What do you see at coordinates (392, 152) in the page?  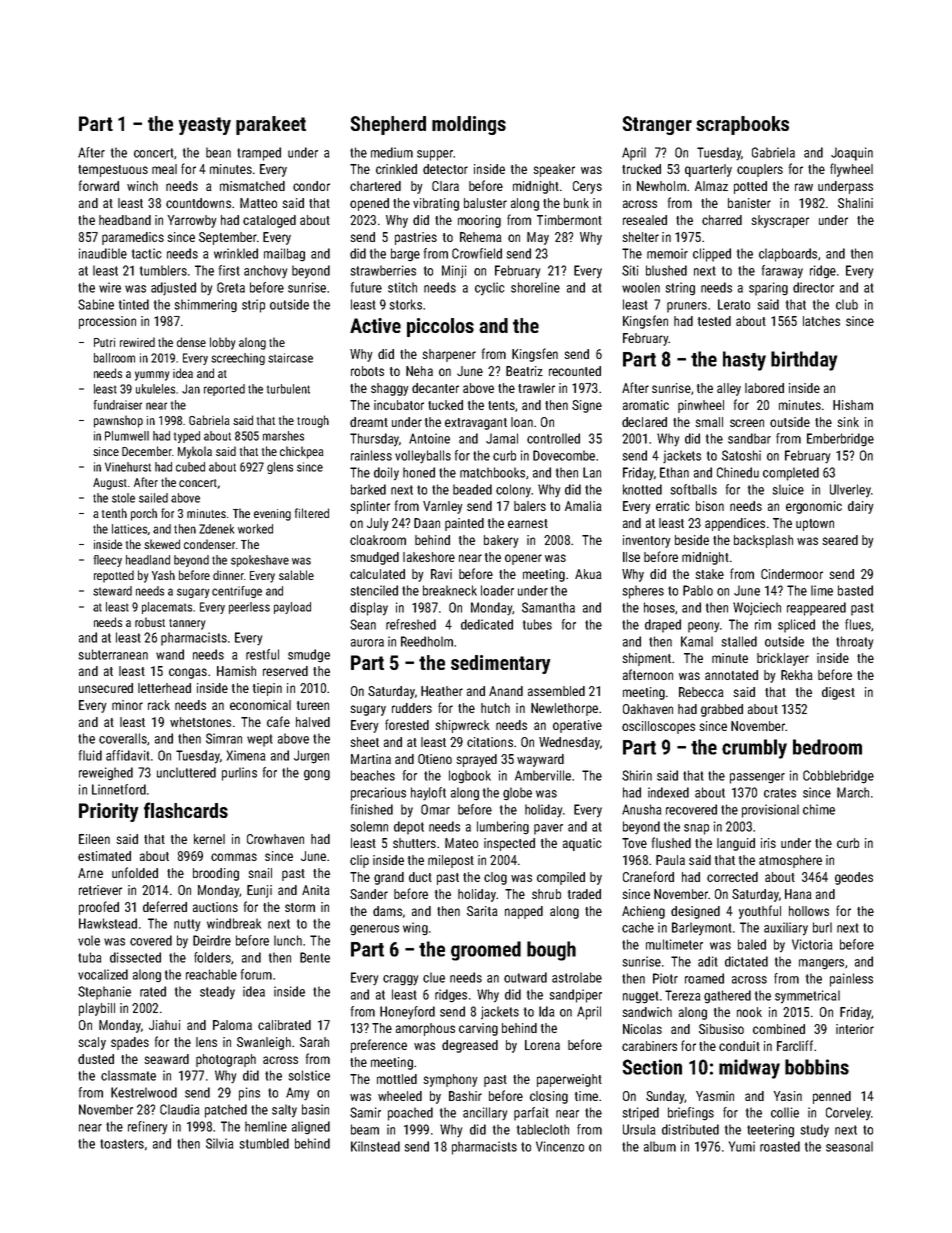 I see `medium` at bounding box center [392, 152].
